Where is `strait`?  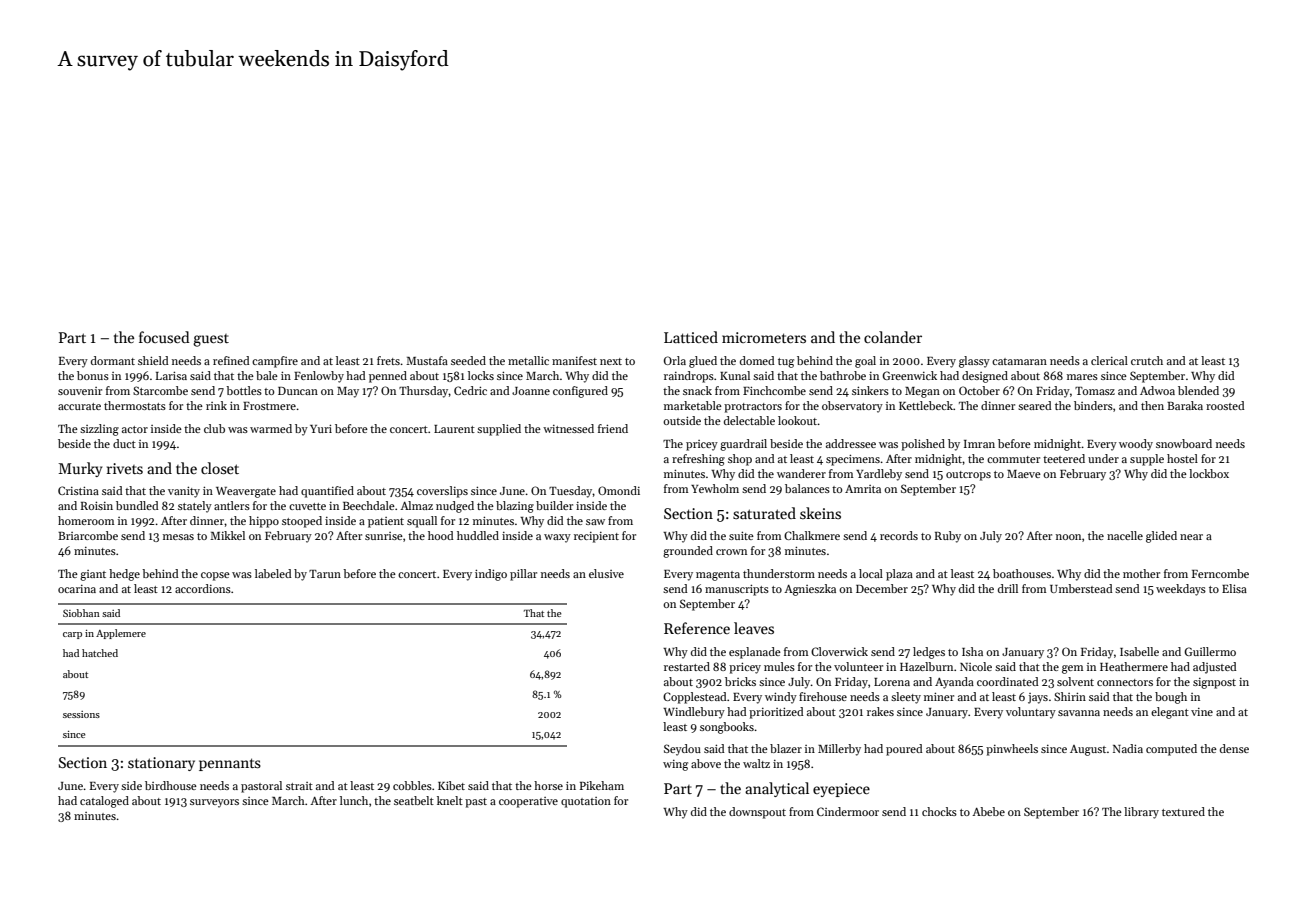
strait is located at coordinates (299, 786).
